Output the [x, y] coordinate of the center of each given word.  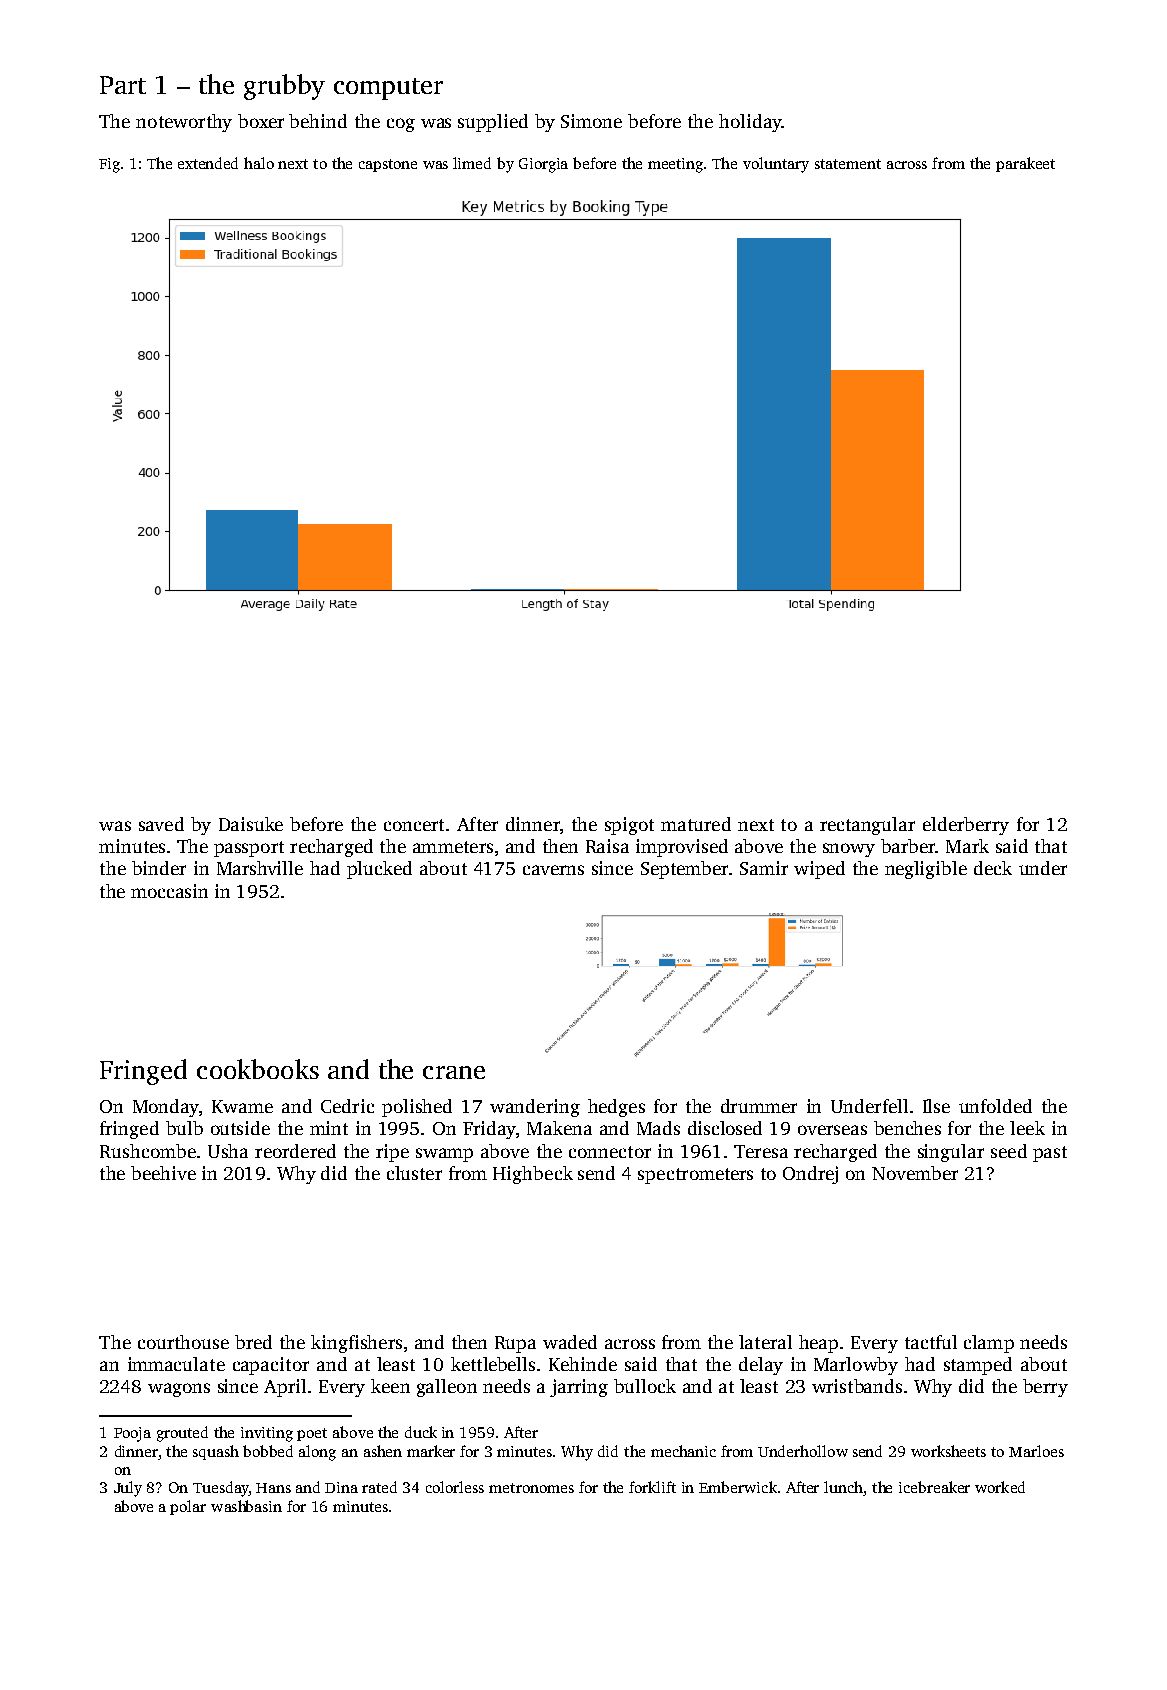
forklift [652, 1487]
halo [259, 163]
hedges [616, 1108]
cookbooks [258, 1069]
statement [848, 164]
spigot [629, 826]
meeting [675, 165]
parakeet [1025, 164]
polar [188, 1507]
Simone [591, 121]
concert [414, 825]
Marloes [1036, 1451]
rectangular [867, 826]
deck [993, 868]
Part [123, 85]
